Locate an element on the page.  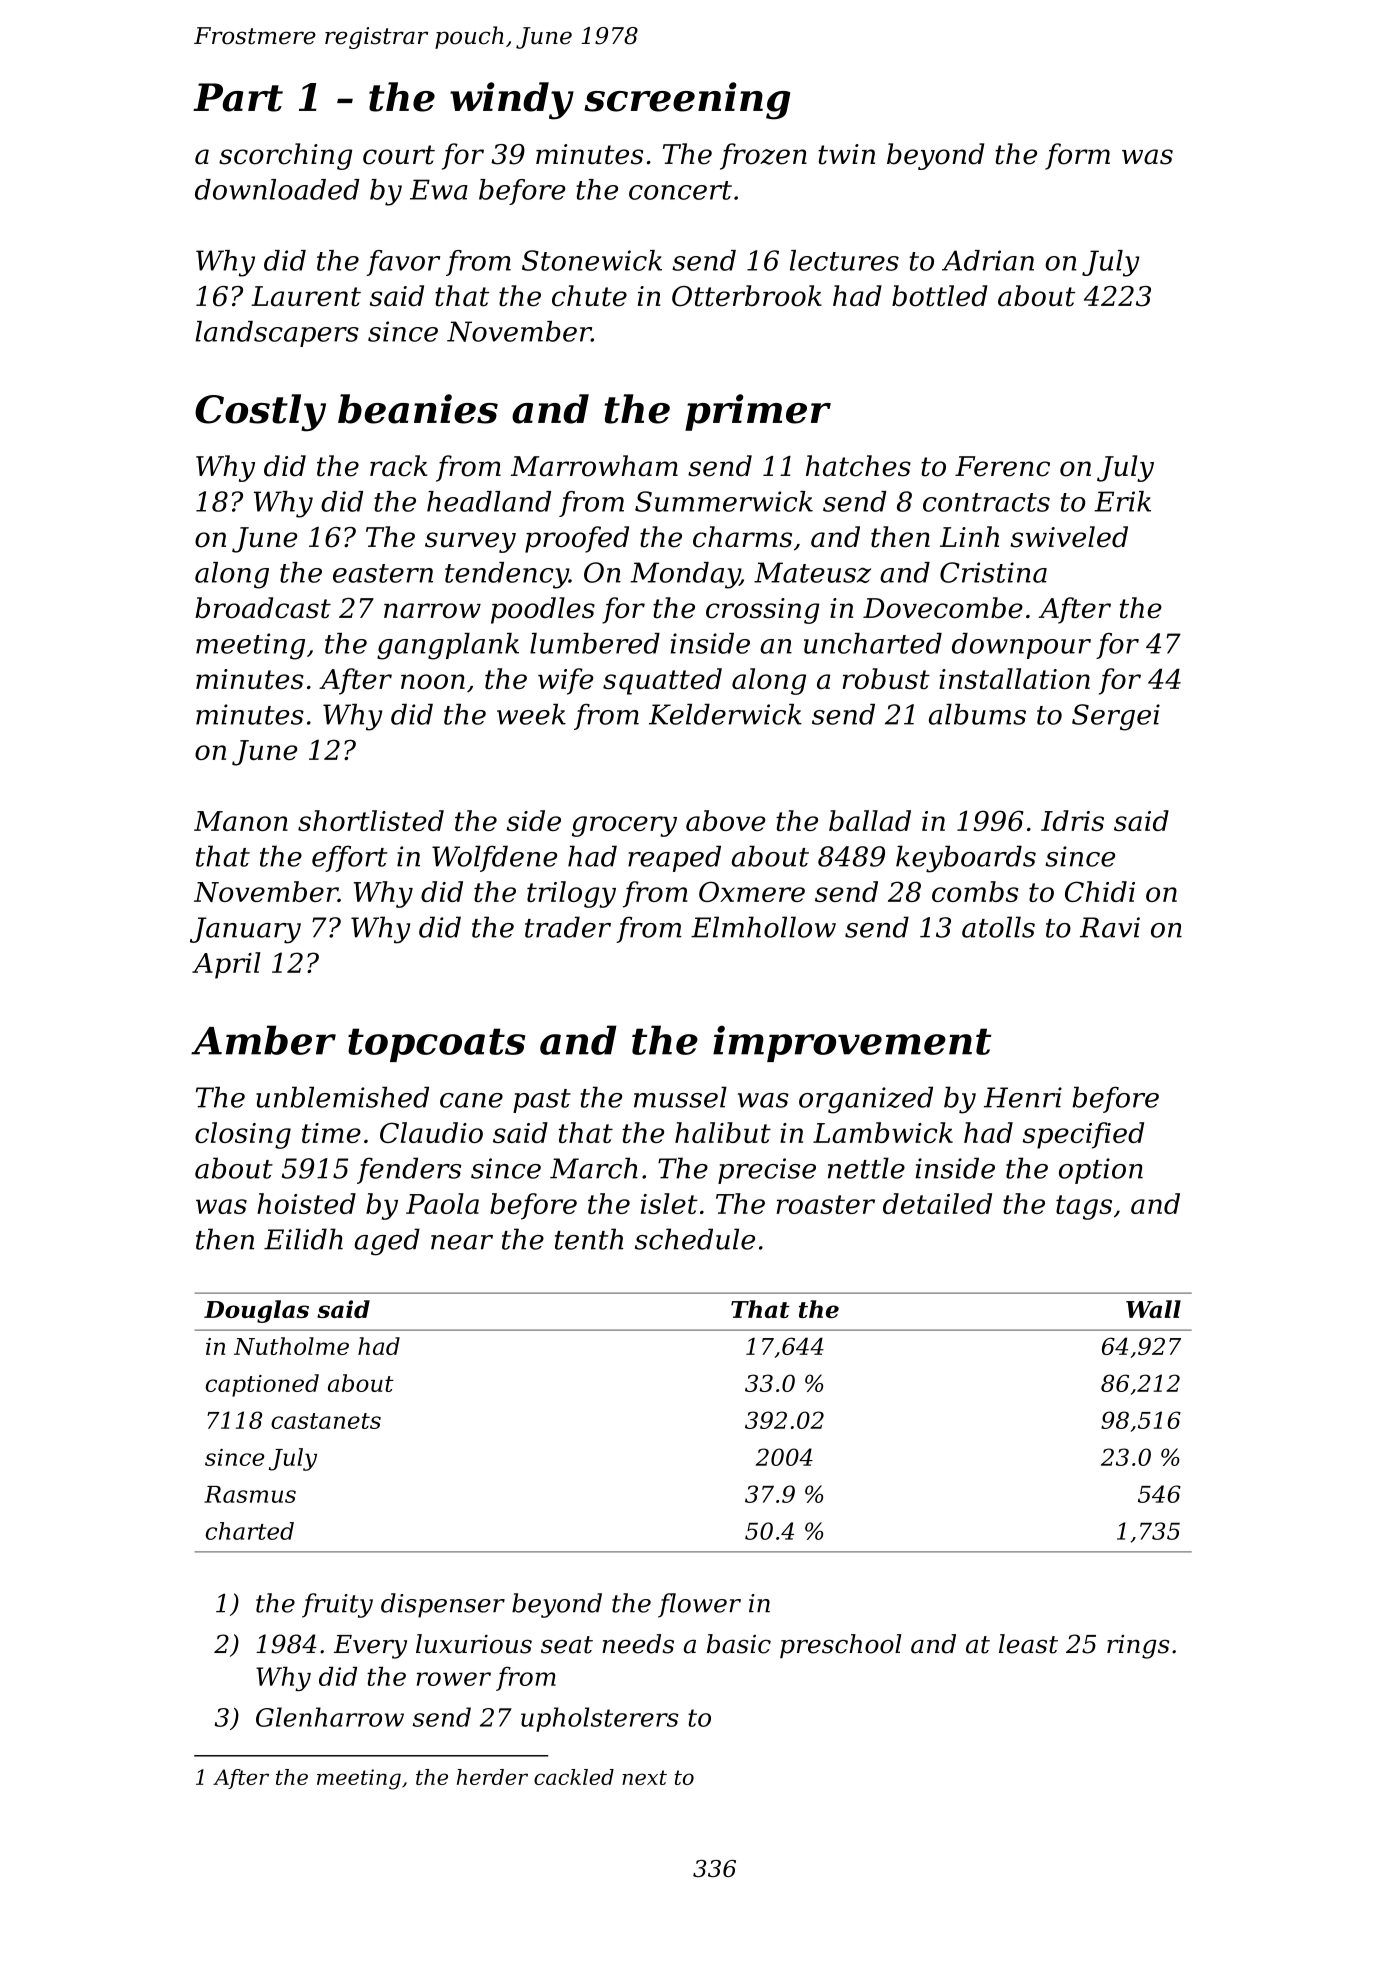
Part is located at coordinates (238, 97).
